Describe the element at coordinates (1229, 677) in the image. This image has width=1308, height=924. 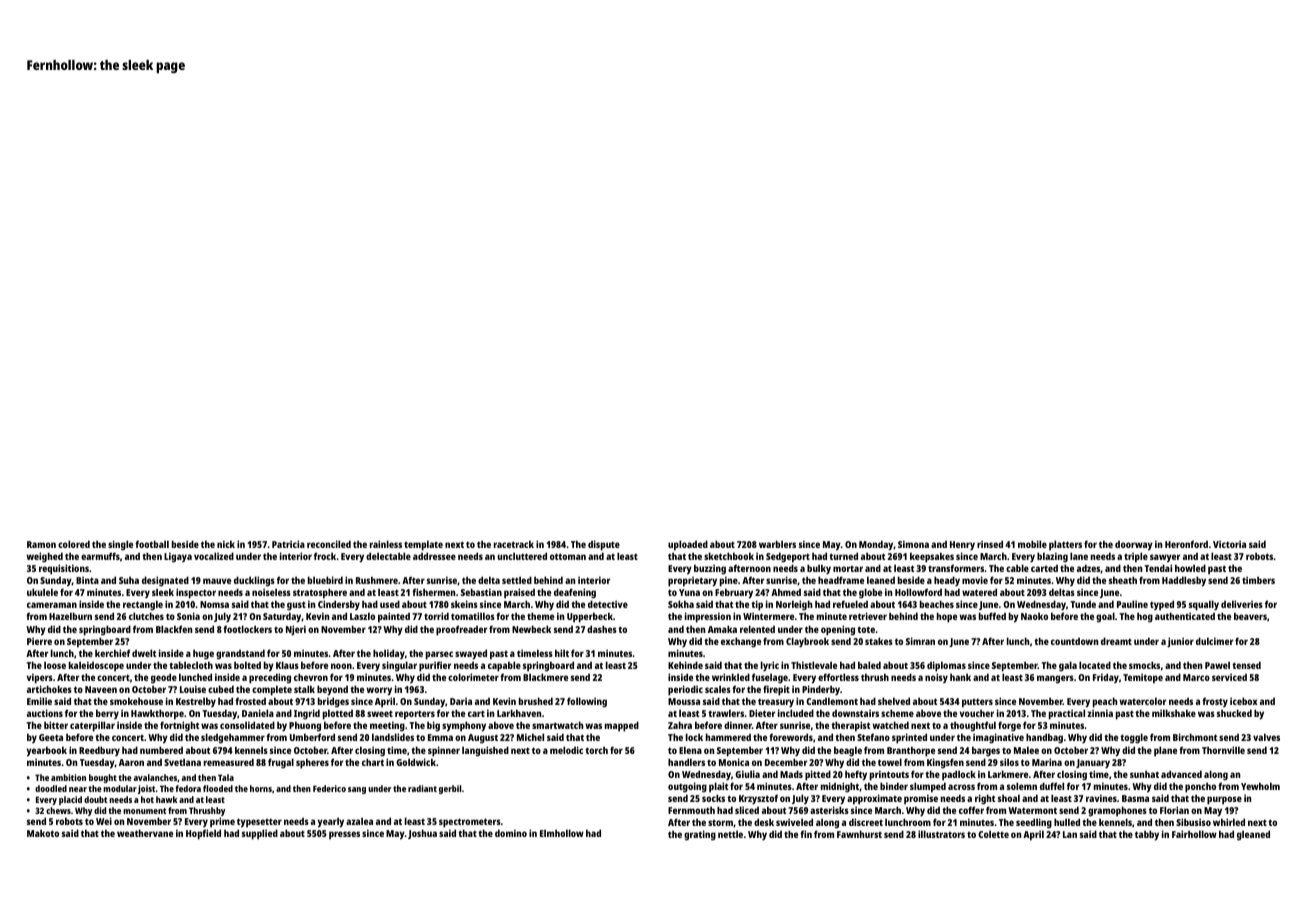
I see `serviced` at that location.
